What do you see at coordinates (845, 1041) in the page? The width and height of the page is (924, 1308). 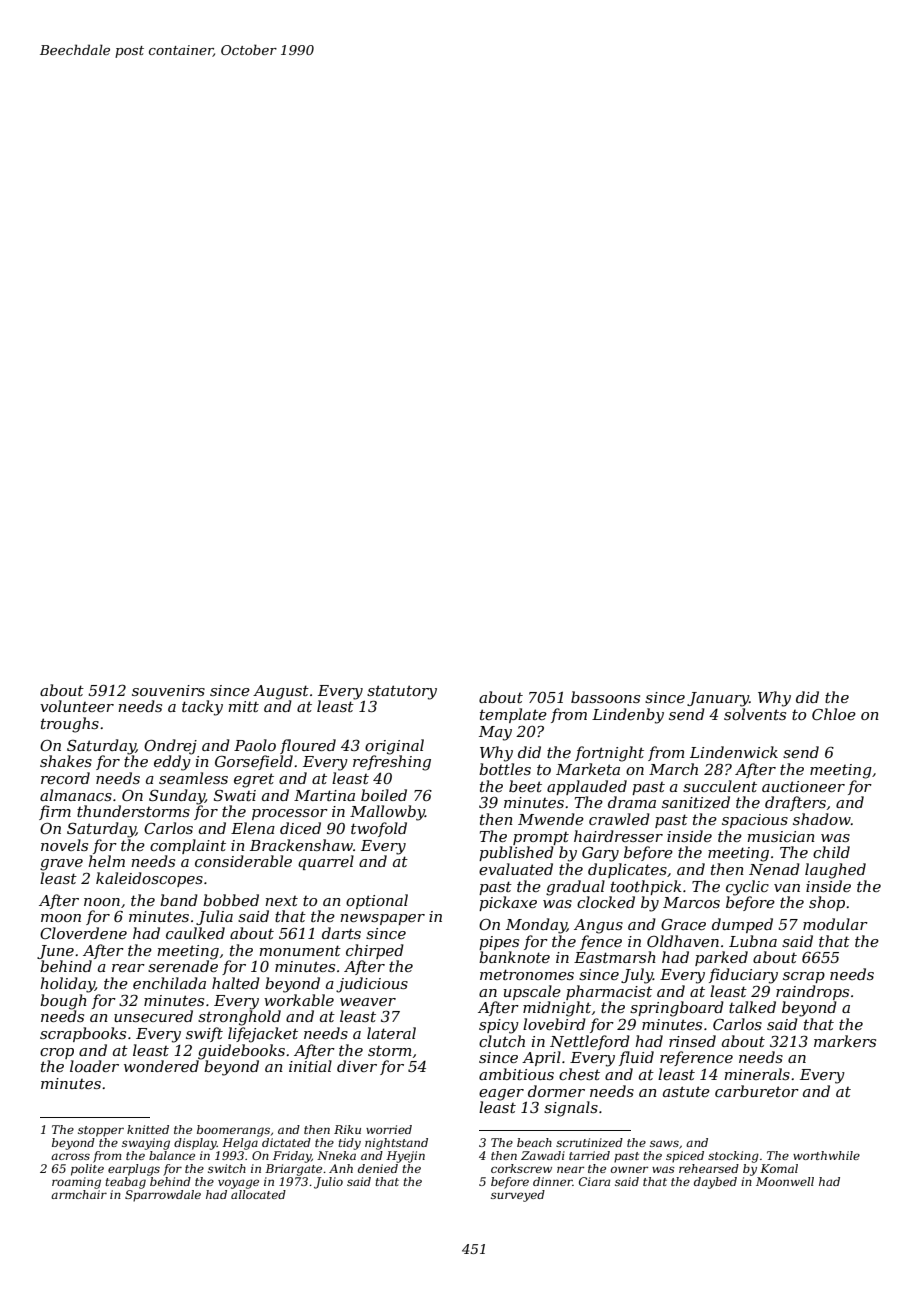 I see `markers` at bounding box center [845, 1041].
